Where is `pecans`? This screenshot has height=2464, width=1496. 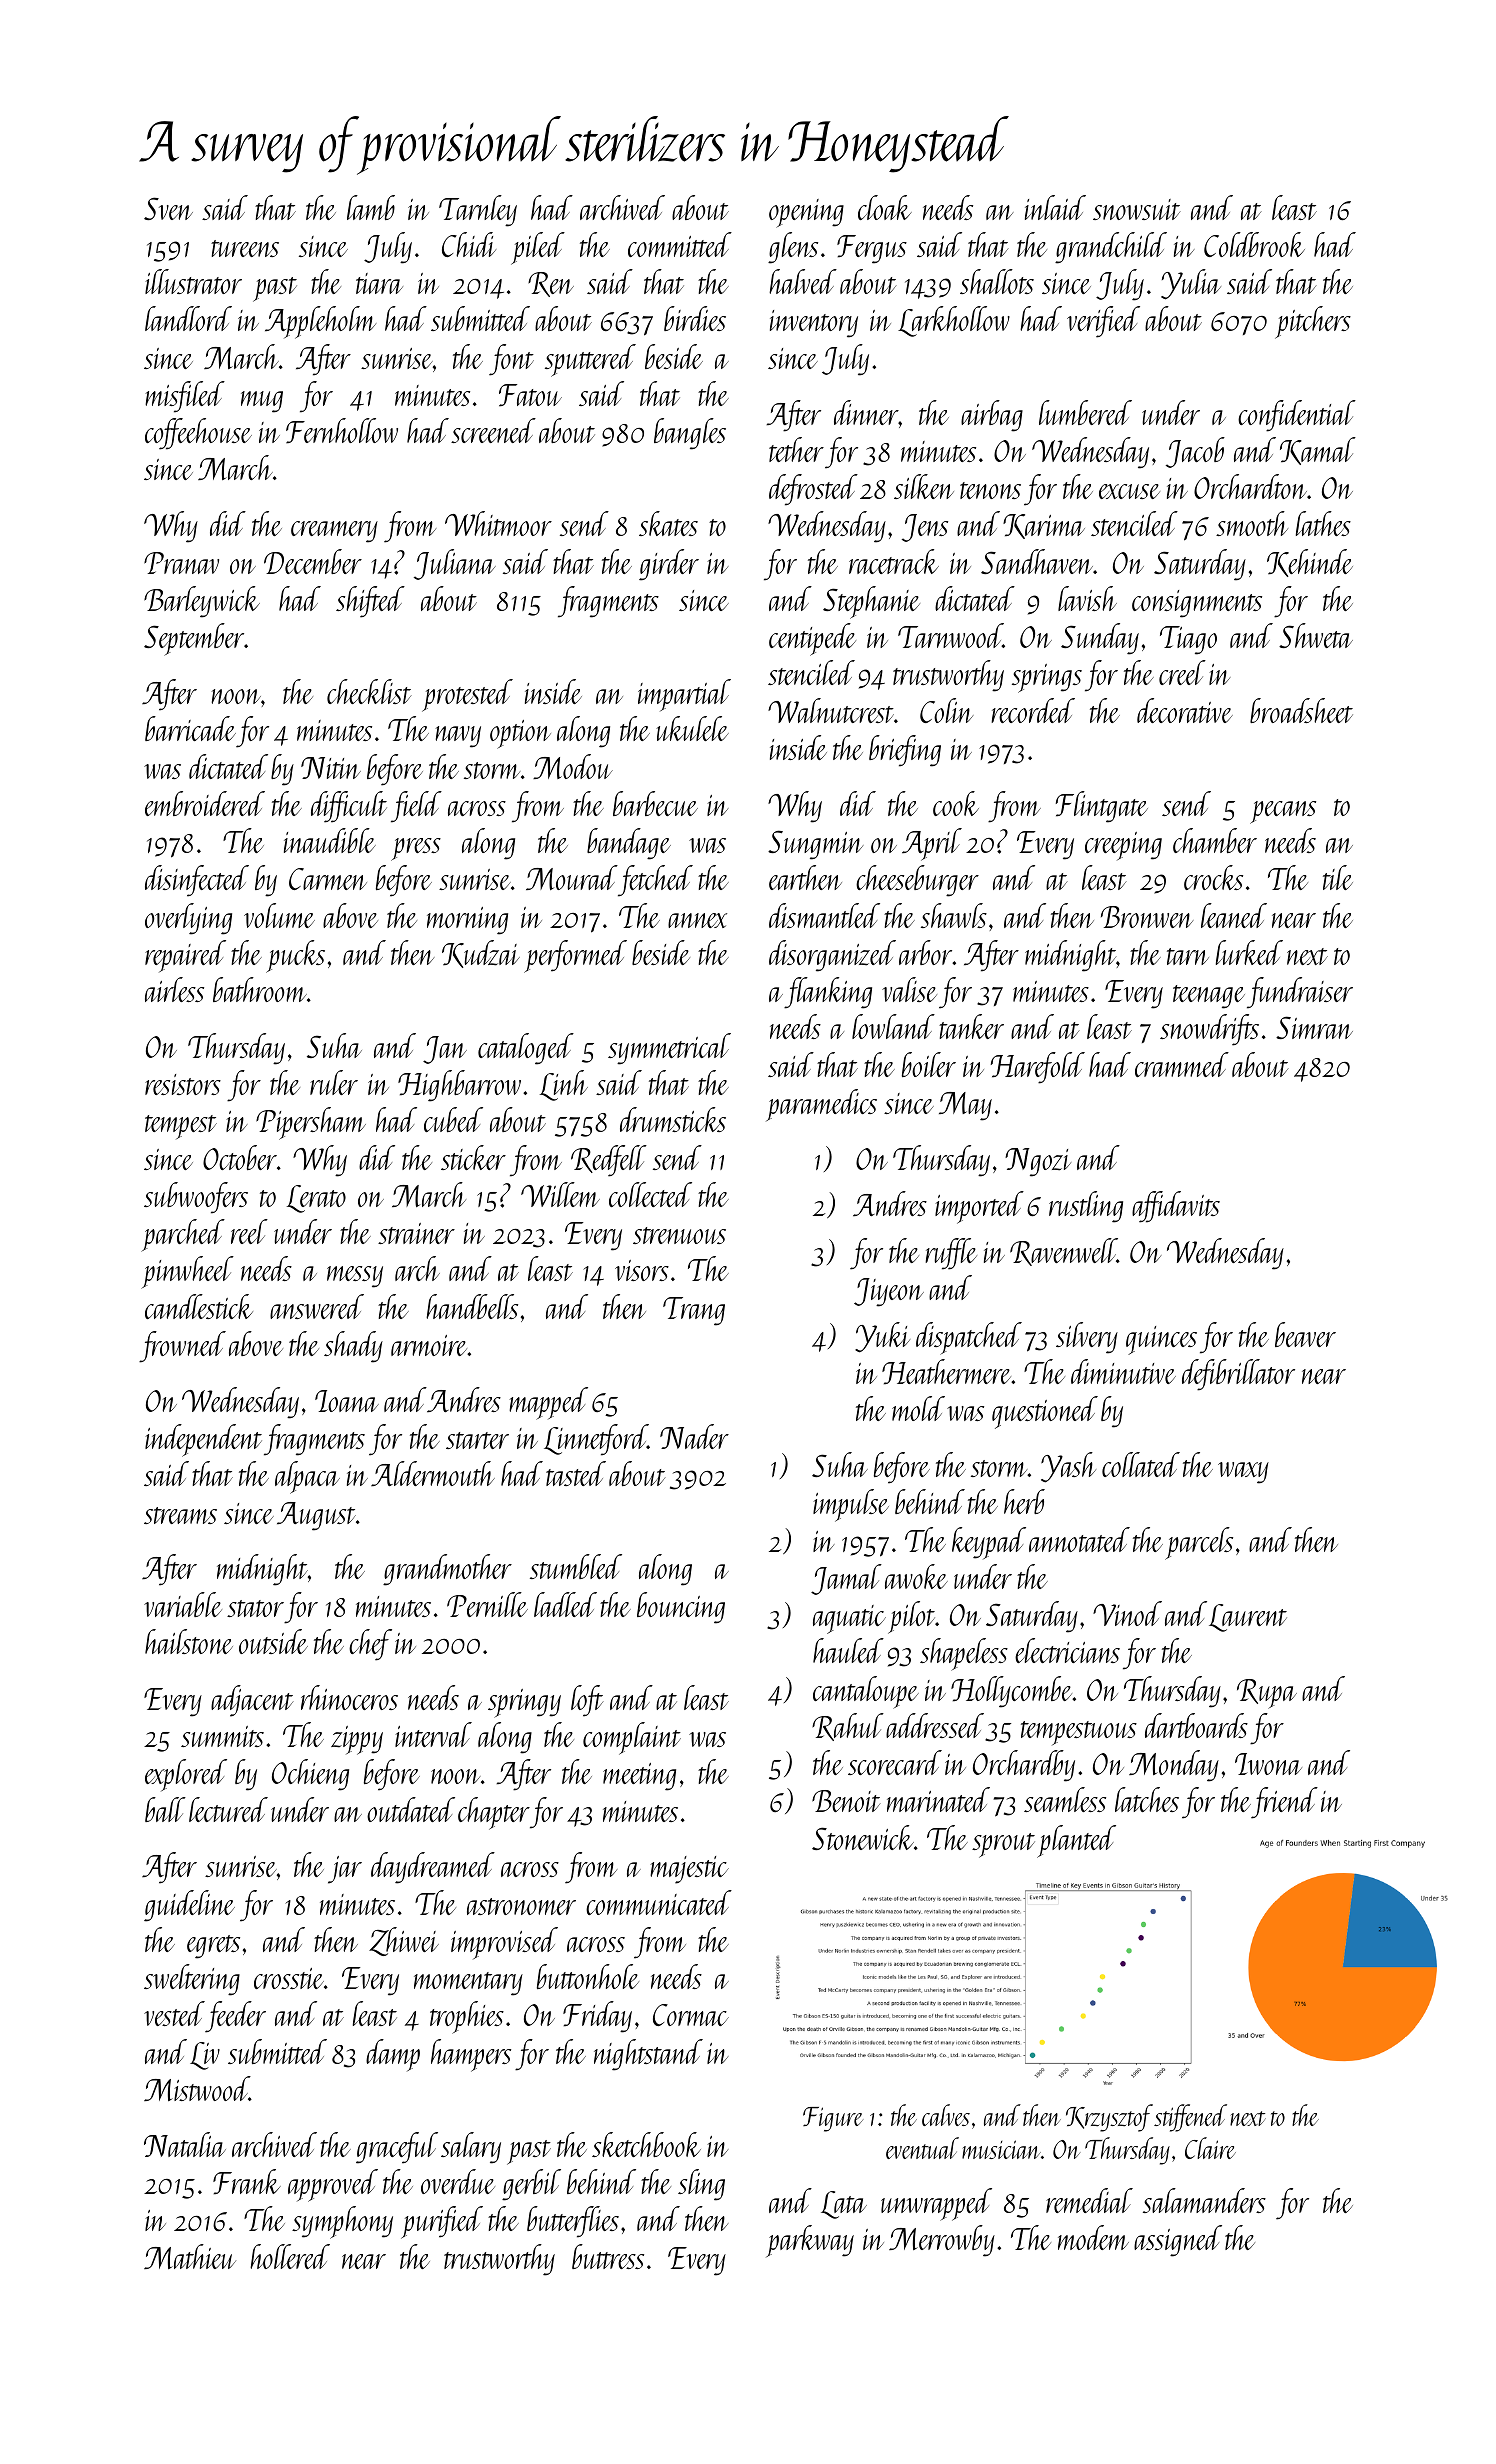 pecans is located at coordinates (1283, 812).
